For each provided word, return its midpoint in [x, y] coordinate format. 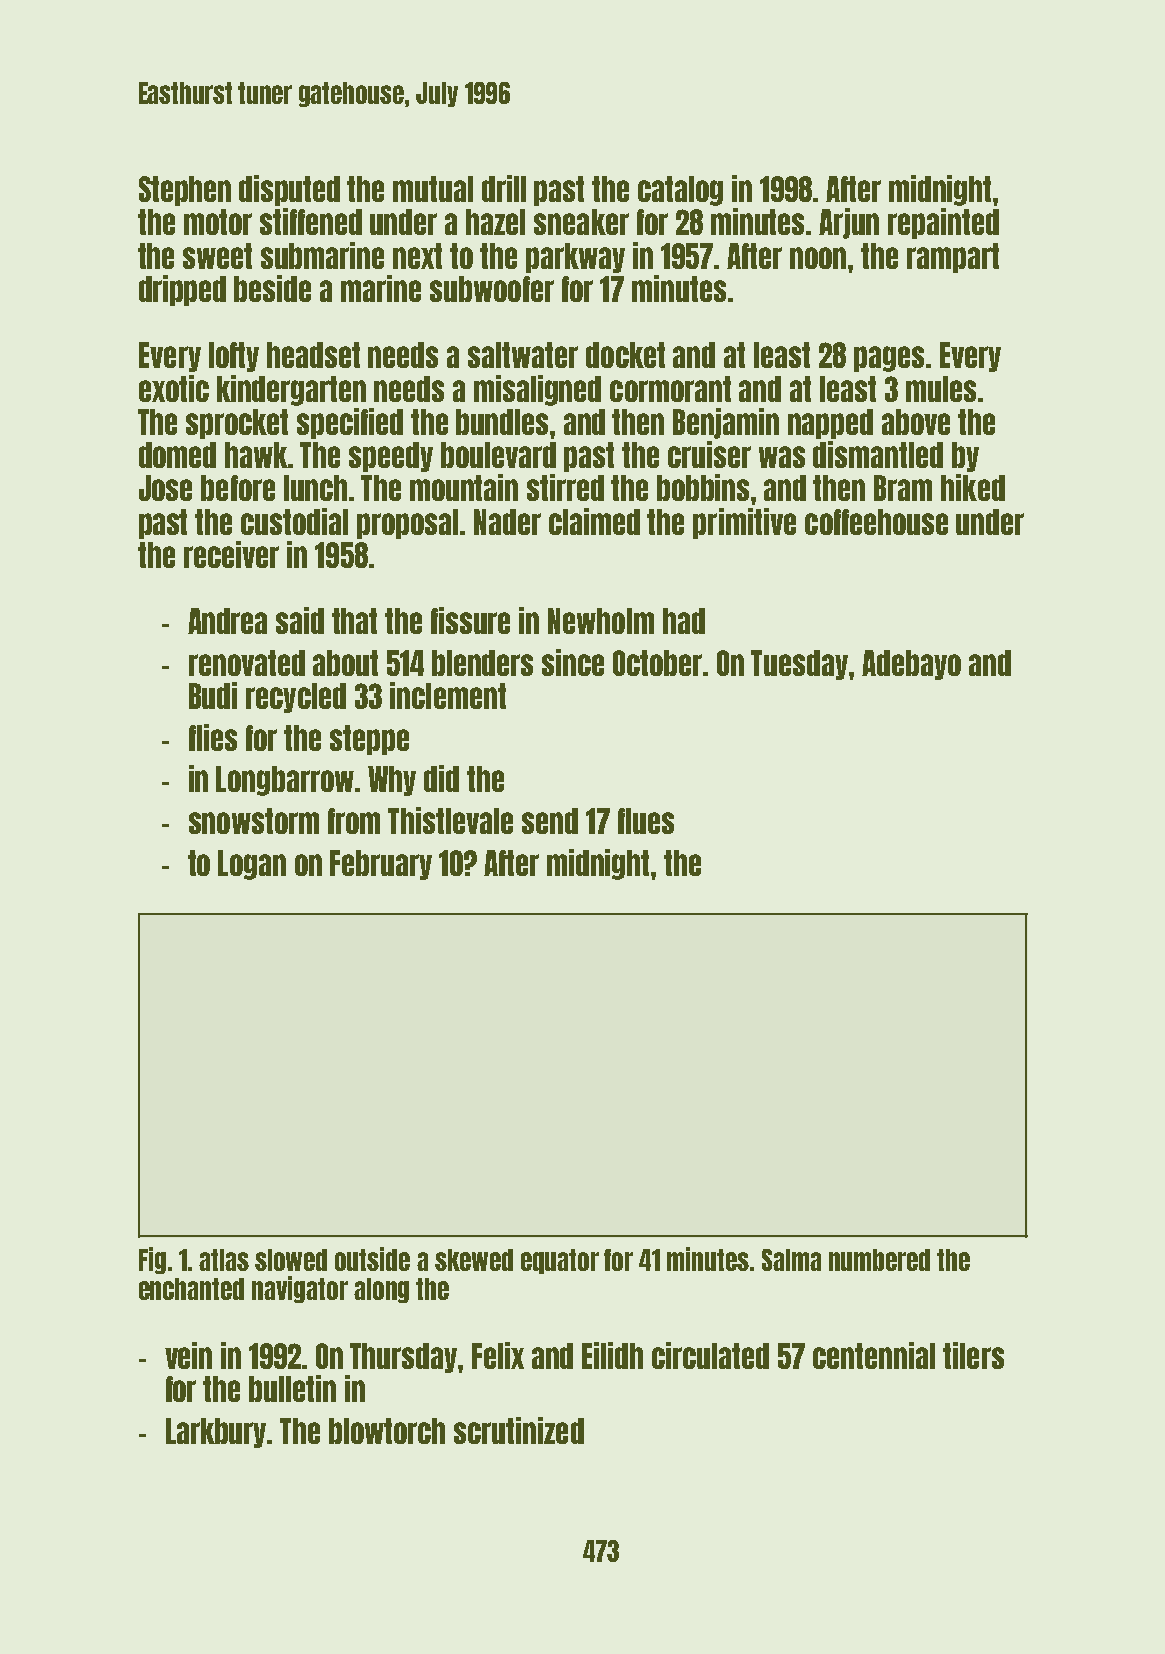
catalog [680, 191]
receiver [231, 554]
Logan [252, 865]
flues [646, 821]
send [550, 821]
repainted [943, 223]
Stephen [185, 191]
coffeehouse [876, 522]
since [573, 662]
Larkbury [216, 1433]
